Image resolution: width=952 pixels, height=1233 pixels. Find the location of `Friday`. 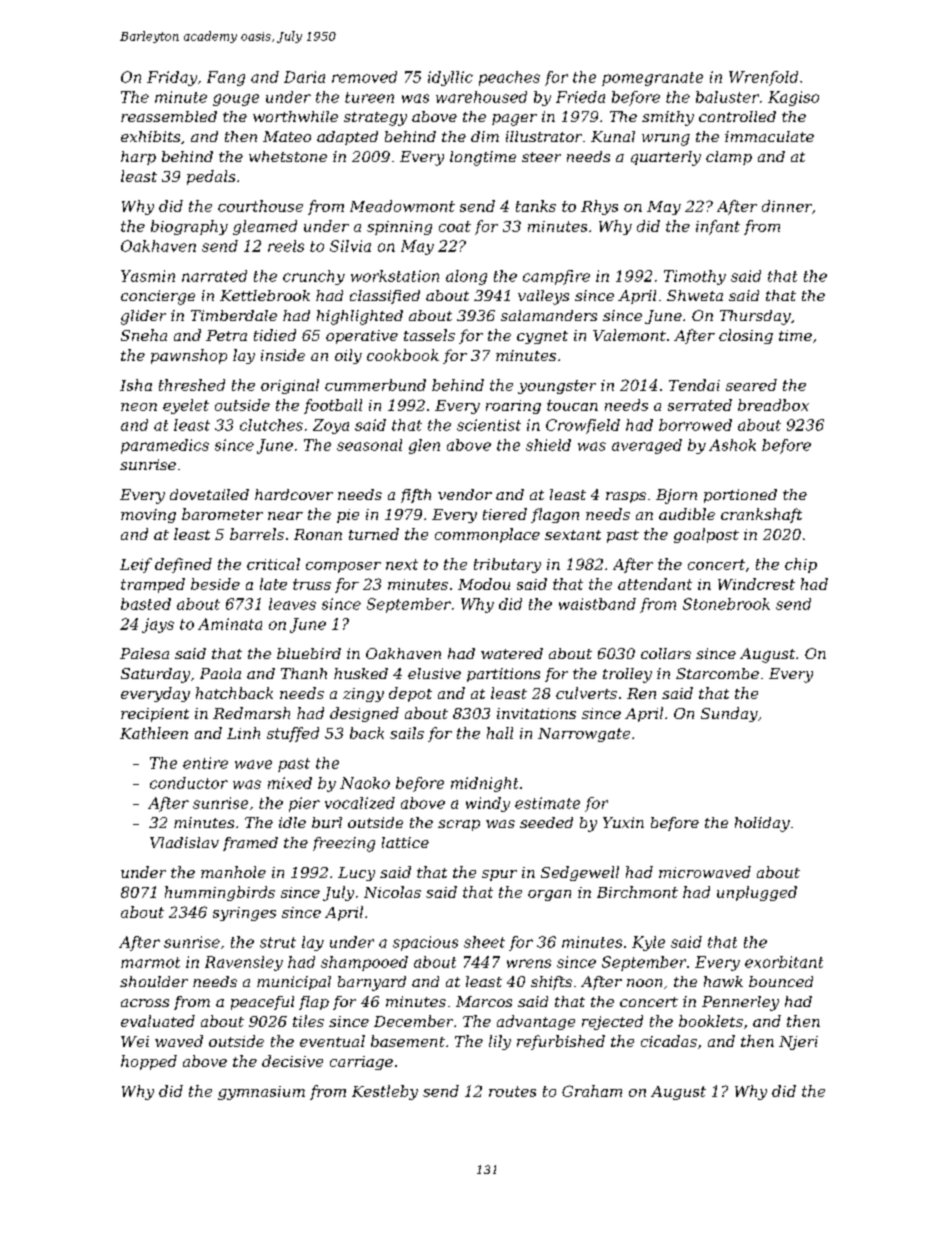

Friday is located at coordinates (172, 78).
